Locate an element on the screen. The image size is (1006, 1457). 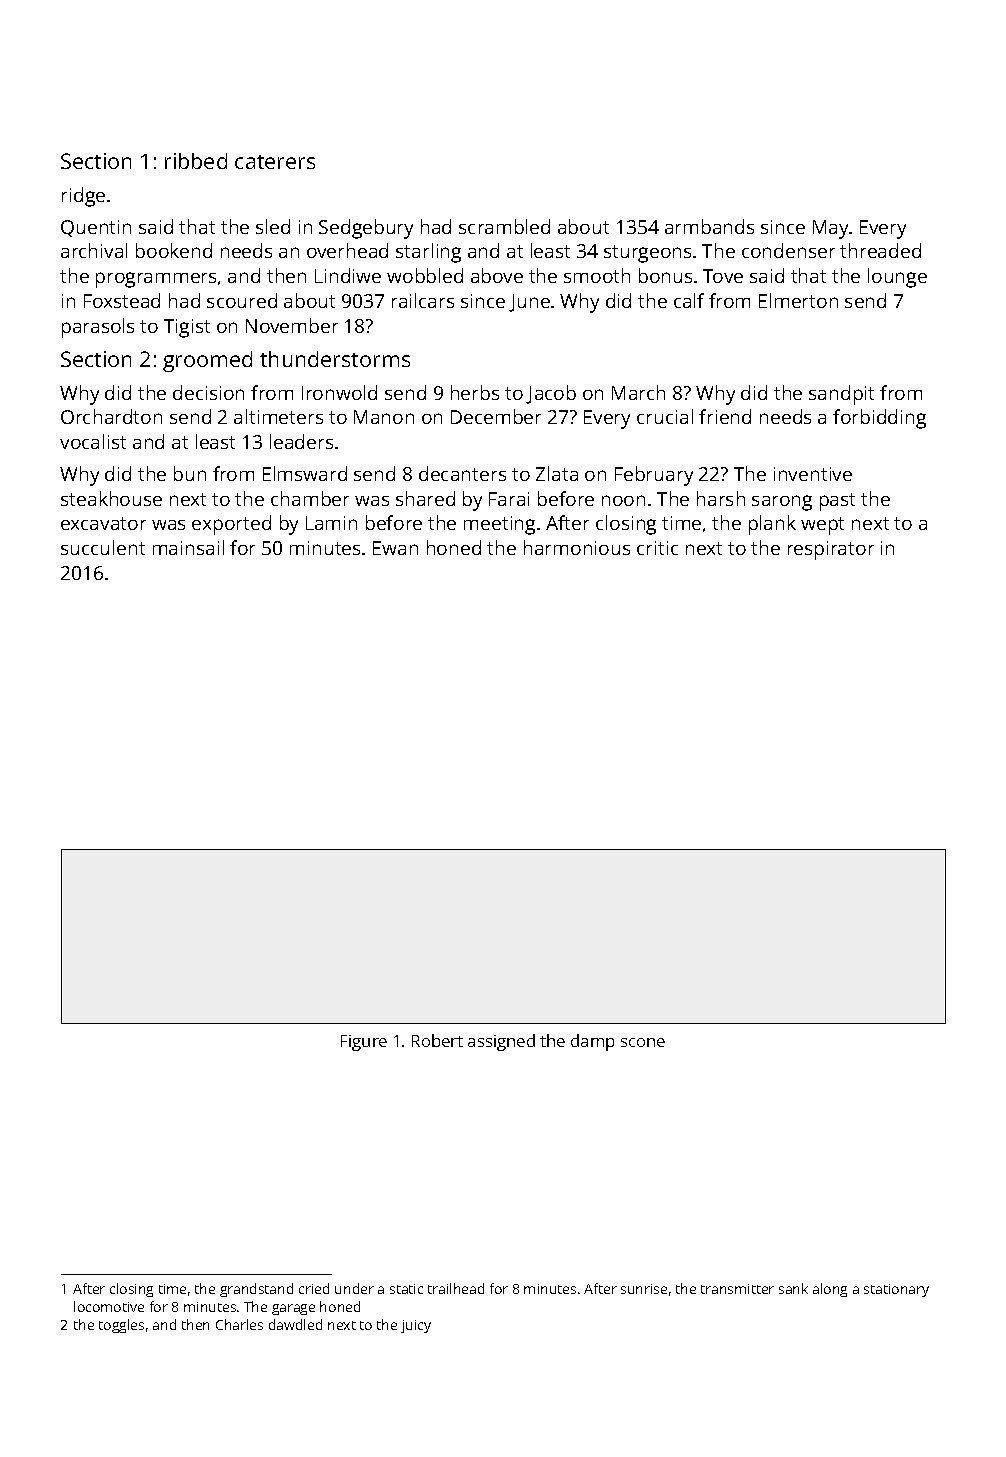
locomotive is located at coordinates (109, 1306).
